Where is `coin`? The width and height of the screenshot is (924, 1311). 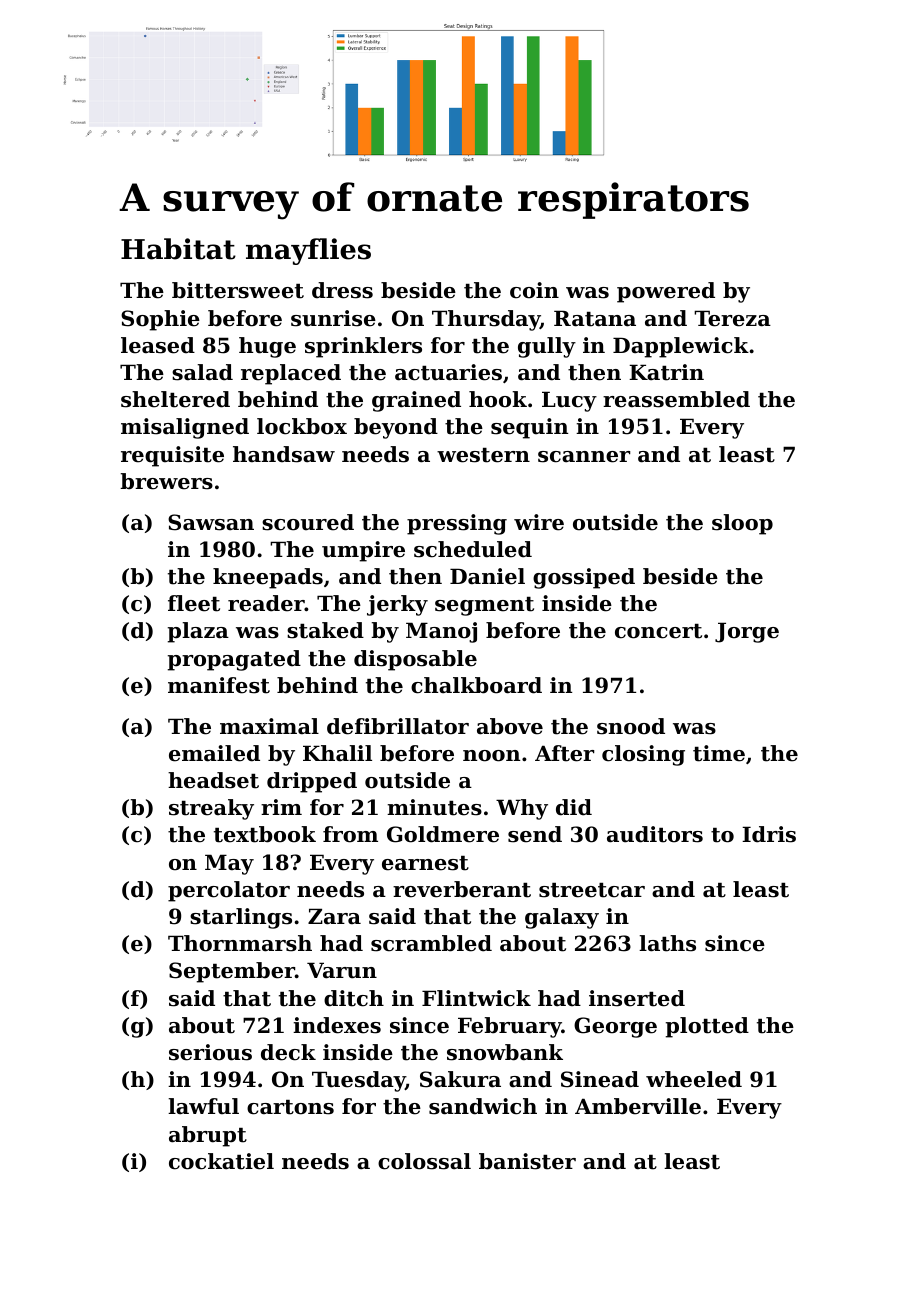 coin is located at coordinates (534, 290).
